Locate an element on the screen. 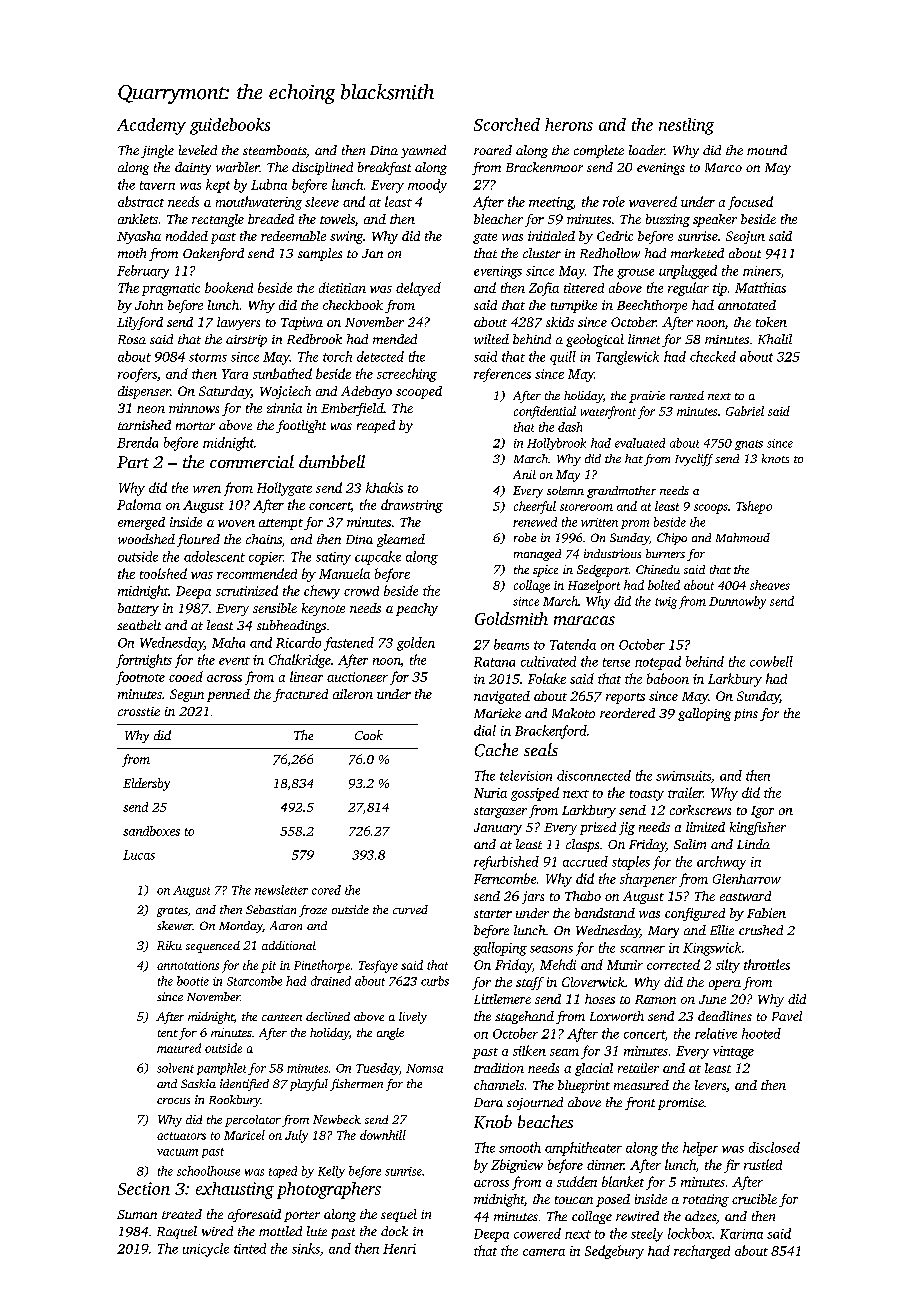 This screenshot has height=1308, width=924. dash is located at coordinates (570, 427).
